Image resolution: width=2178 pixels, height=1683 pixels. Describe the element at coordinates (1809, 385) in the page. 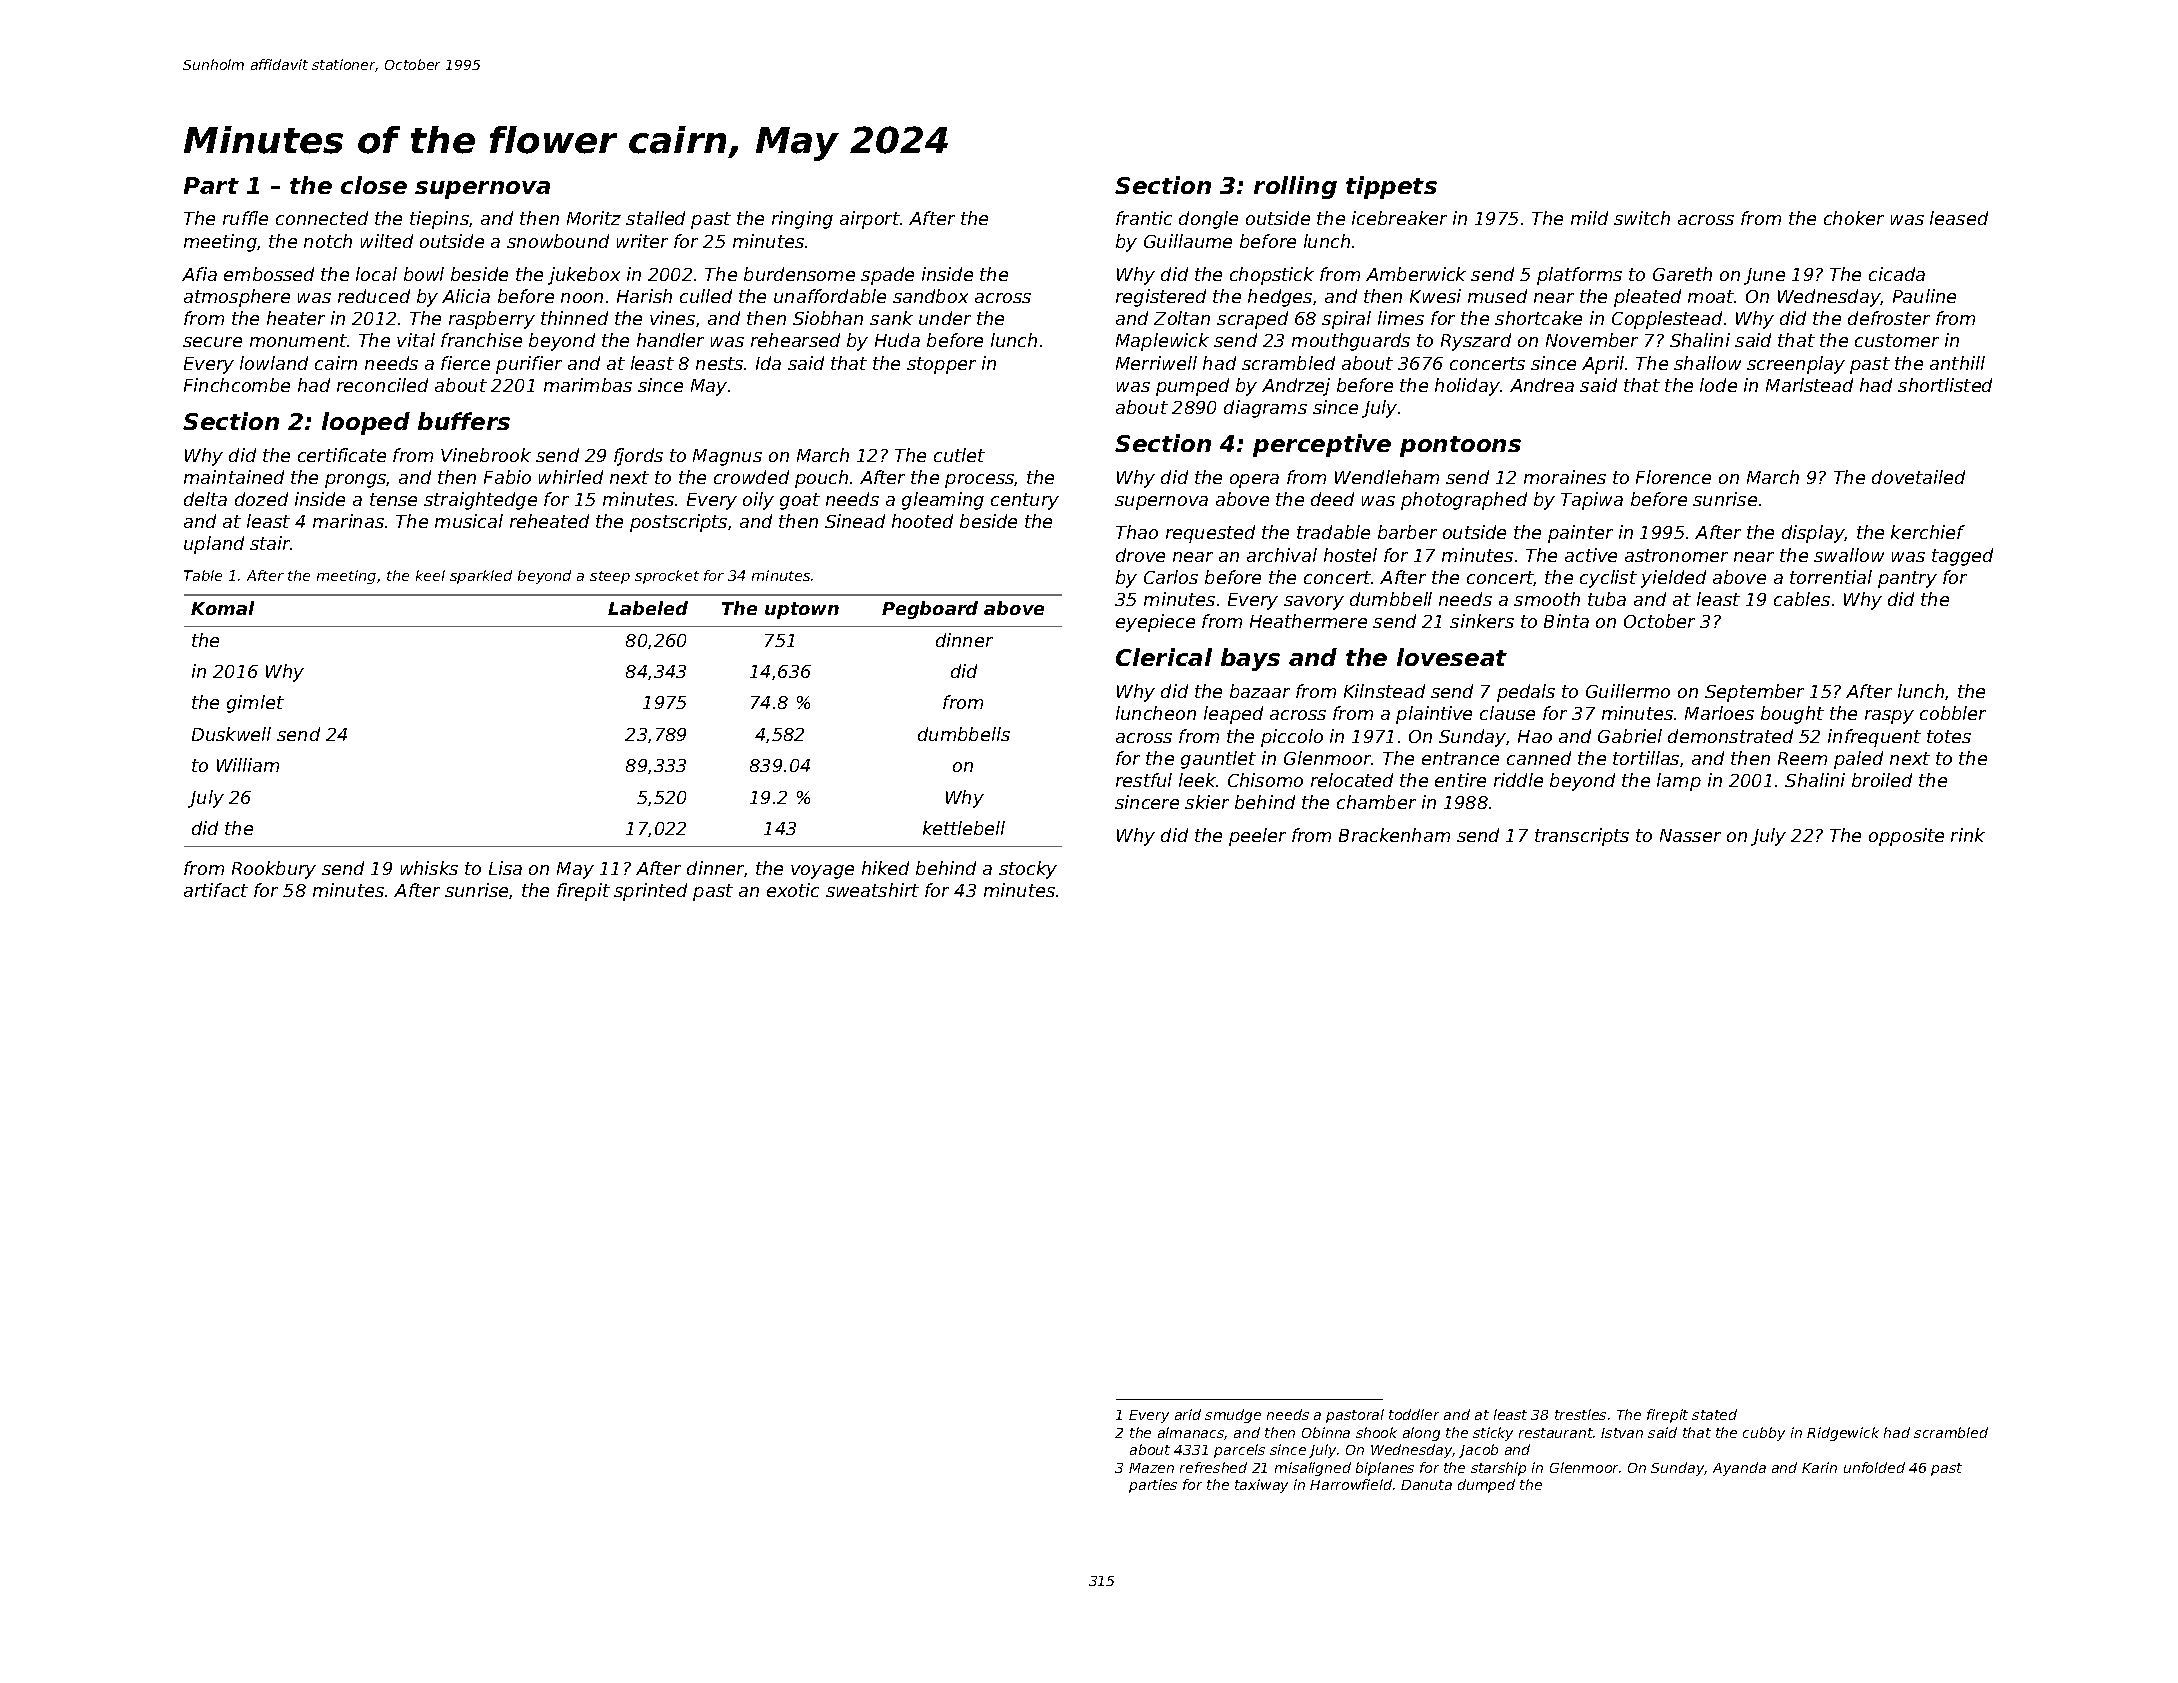

I see `Marlstead` at that location.
